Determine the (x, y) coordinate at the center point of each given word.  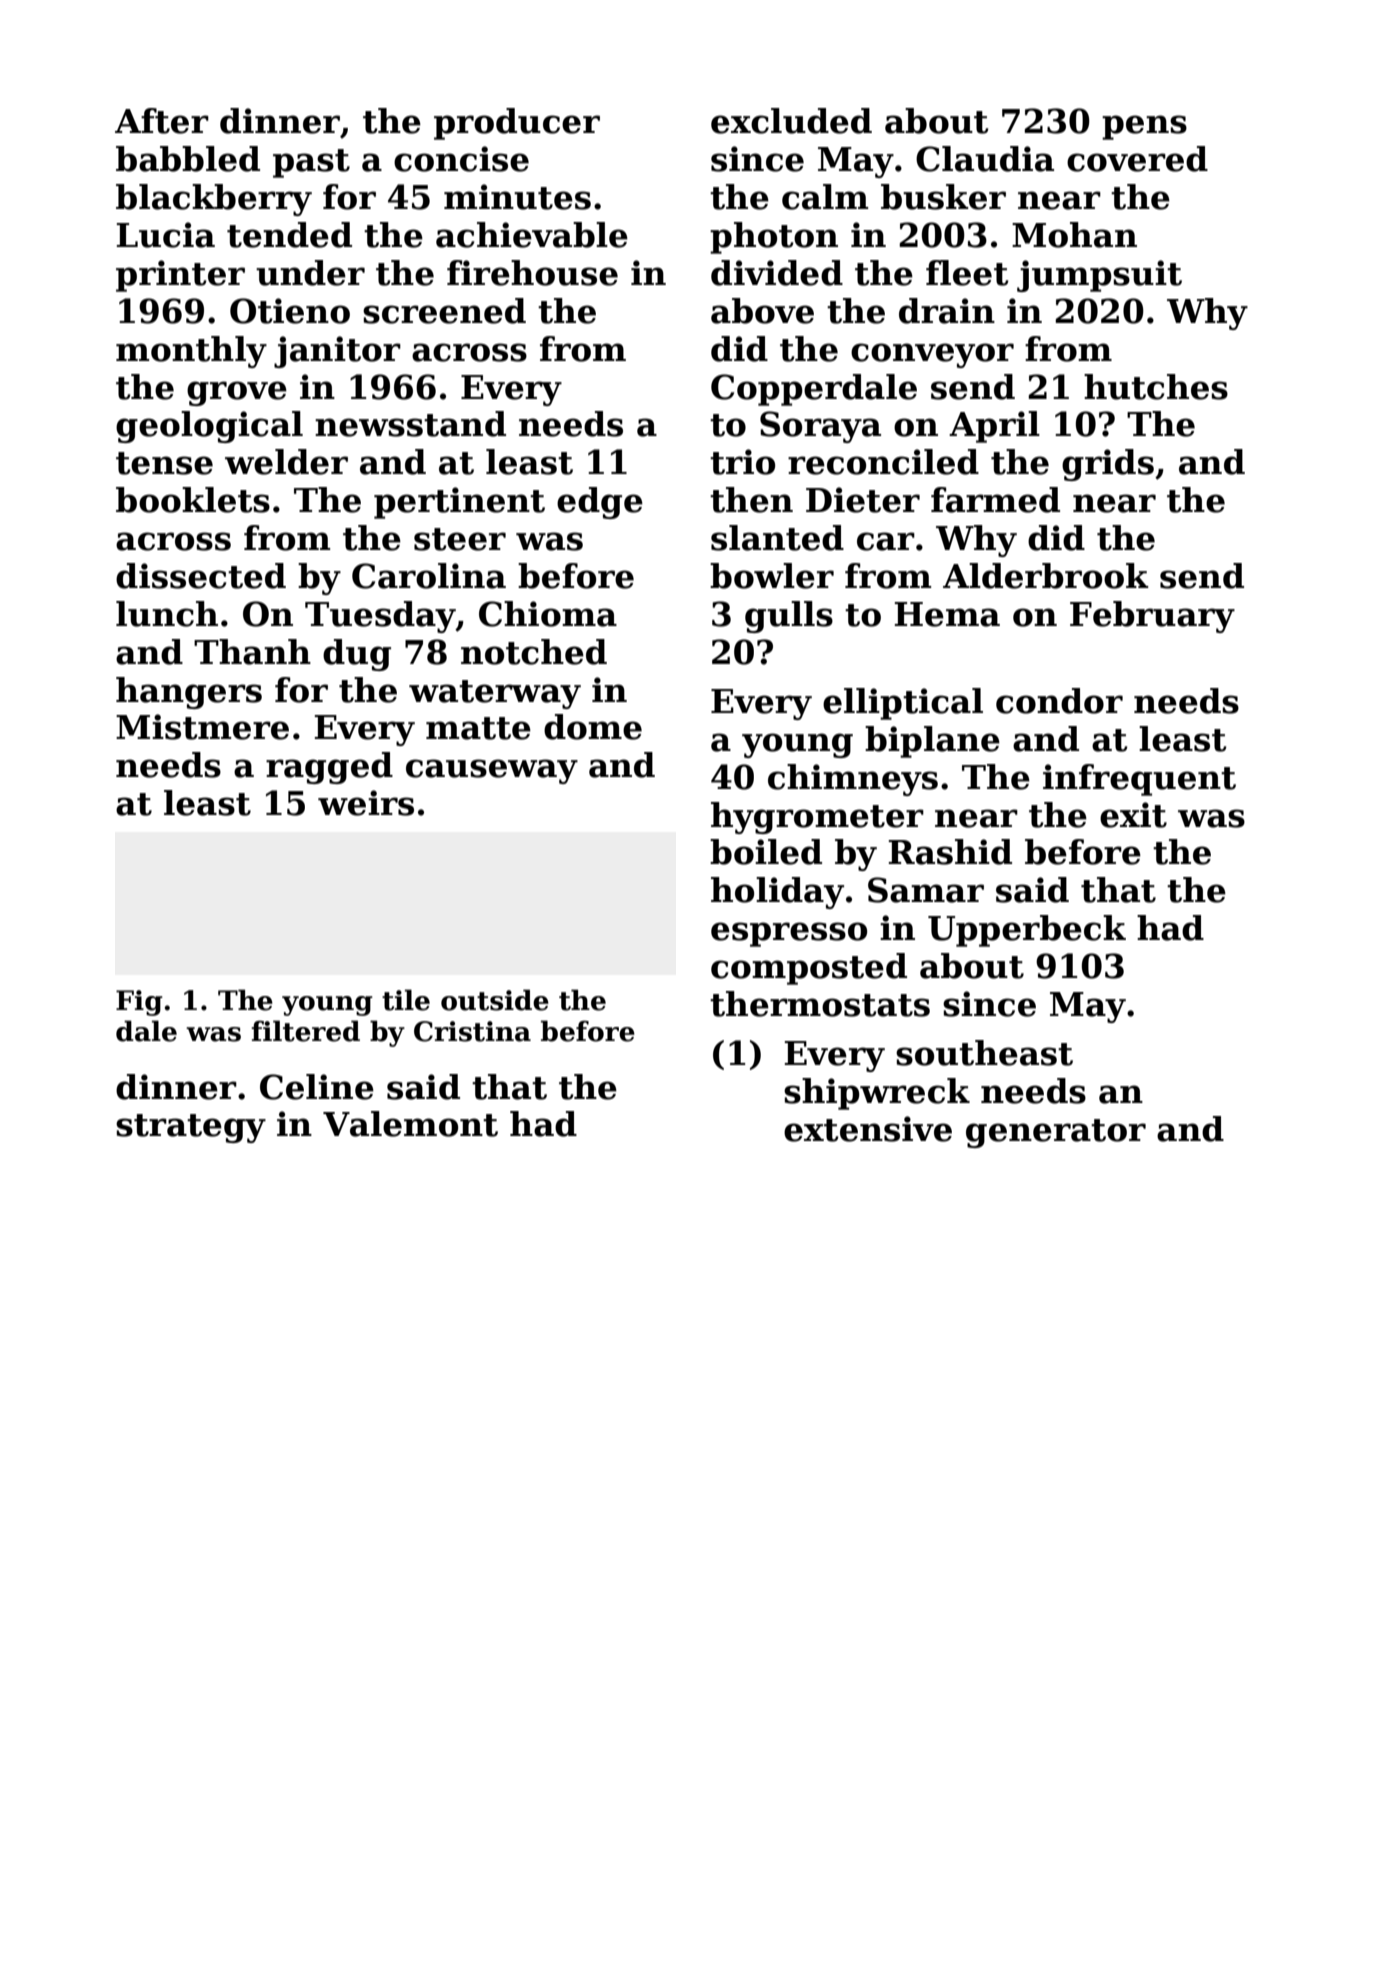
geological (209, 427)
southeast (984, 1053)
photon (774, 238)
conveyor (932, 355)
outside (495, 1000)
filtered (305, 1031)
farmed (995, 500)
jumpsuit (1099, 276)
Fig (139, 1003)
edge (600, 503)
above (762, 311)
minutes (517, 197)
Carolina (429, 576)
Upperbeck (1027, 931)
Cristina (472, 1031)
